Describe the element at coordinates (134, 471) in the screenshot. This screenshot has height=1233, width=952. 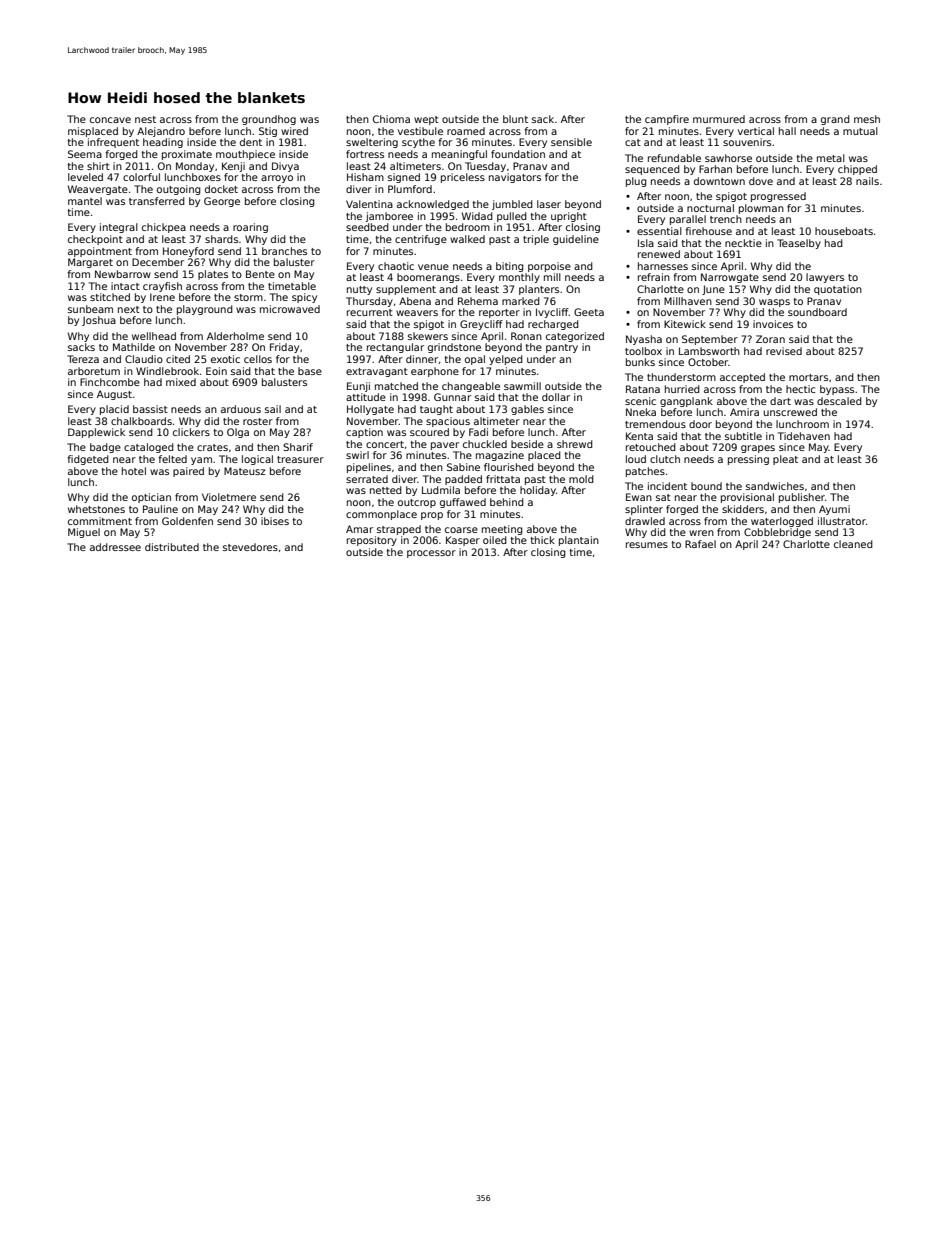
I see `hotel` at that location.
